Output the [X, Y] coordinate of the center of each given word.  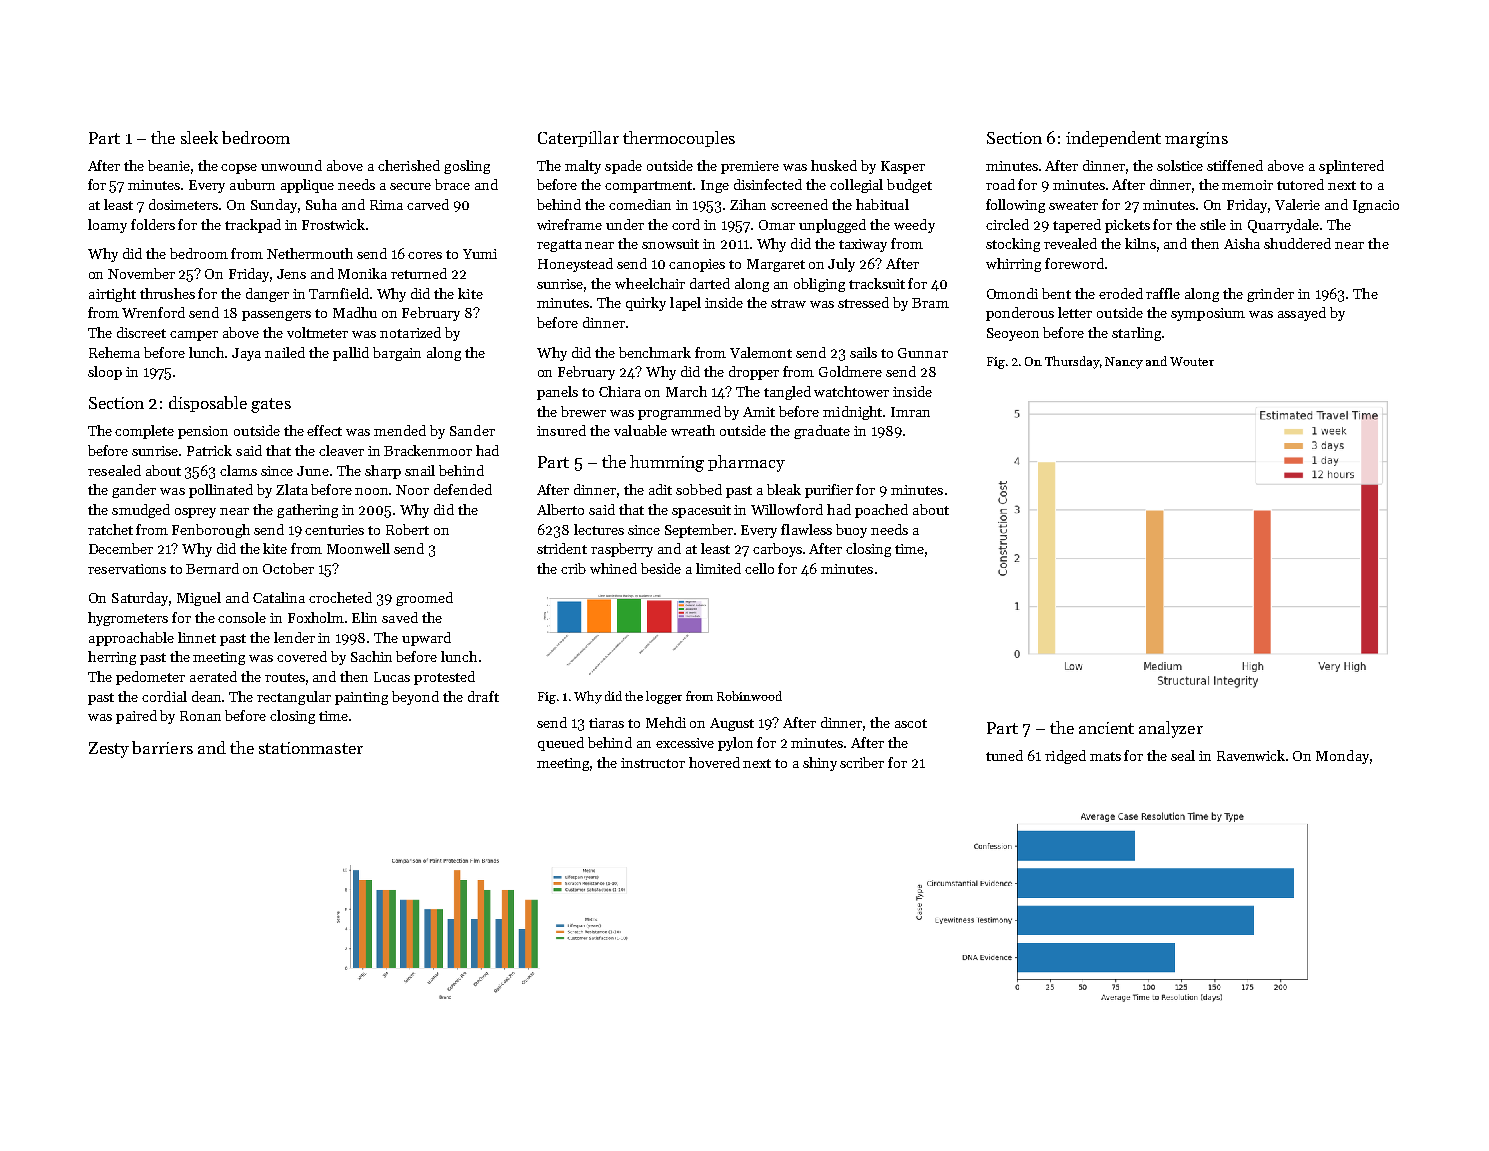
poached [881, 511]
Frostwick [333, 224]
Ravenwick [1251, 755]
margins [1196, 140]
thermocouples [679, 139]
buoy [851, 531]
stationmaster [311, 748]
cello [759, 568]
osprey [195, 513]
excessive [685, 743]
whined [613, 568]
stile [1213, 224]
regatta [559, 246]
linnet [197, 637]
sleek [199, 137]
